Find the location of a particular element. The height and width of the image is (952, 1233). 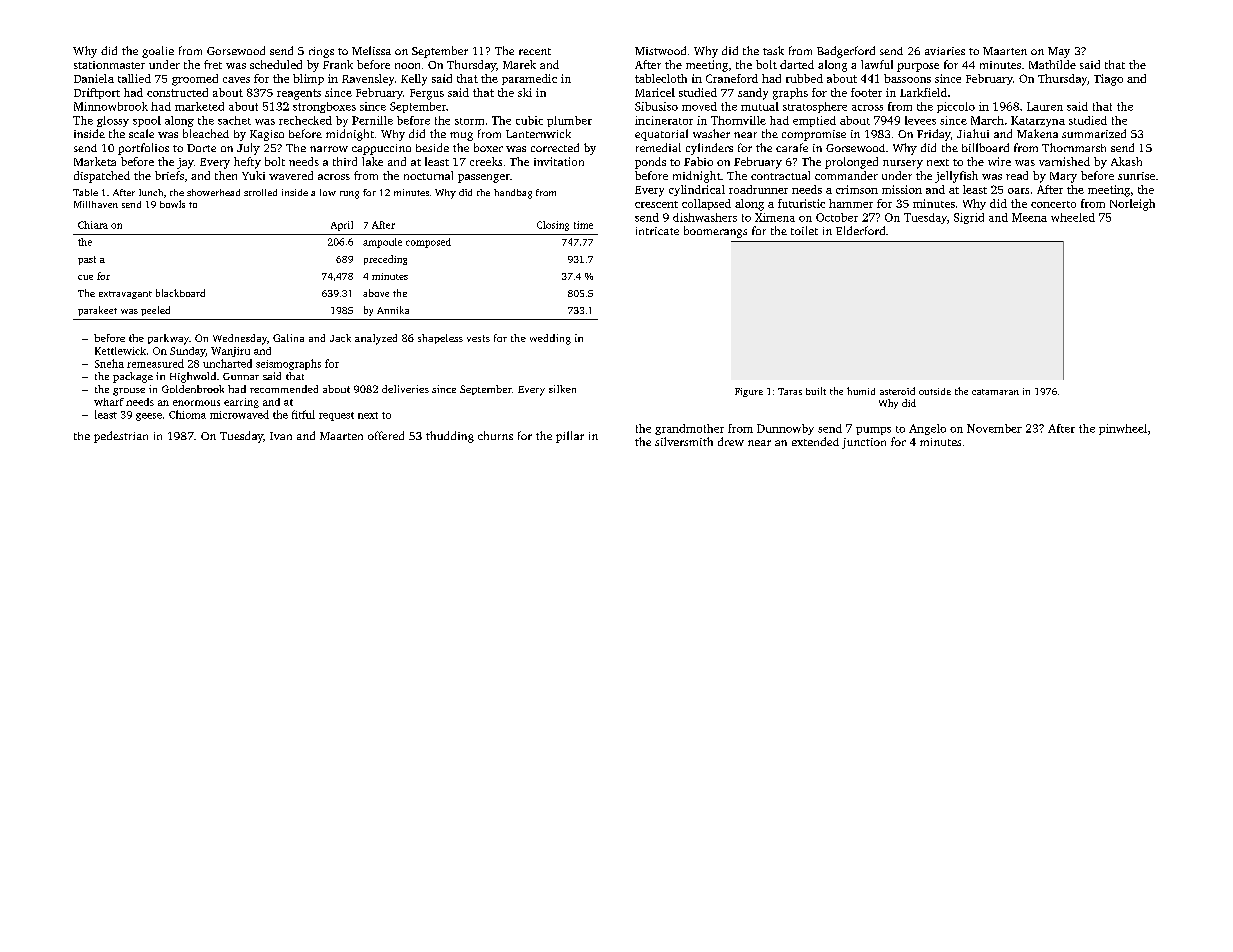

uncharted is located at coordinates (227, 363).
